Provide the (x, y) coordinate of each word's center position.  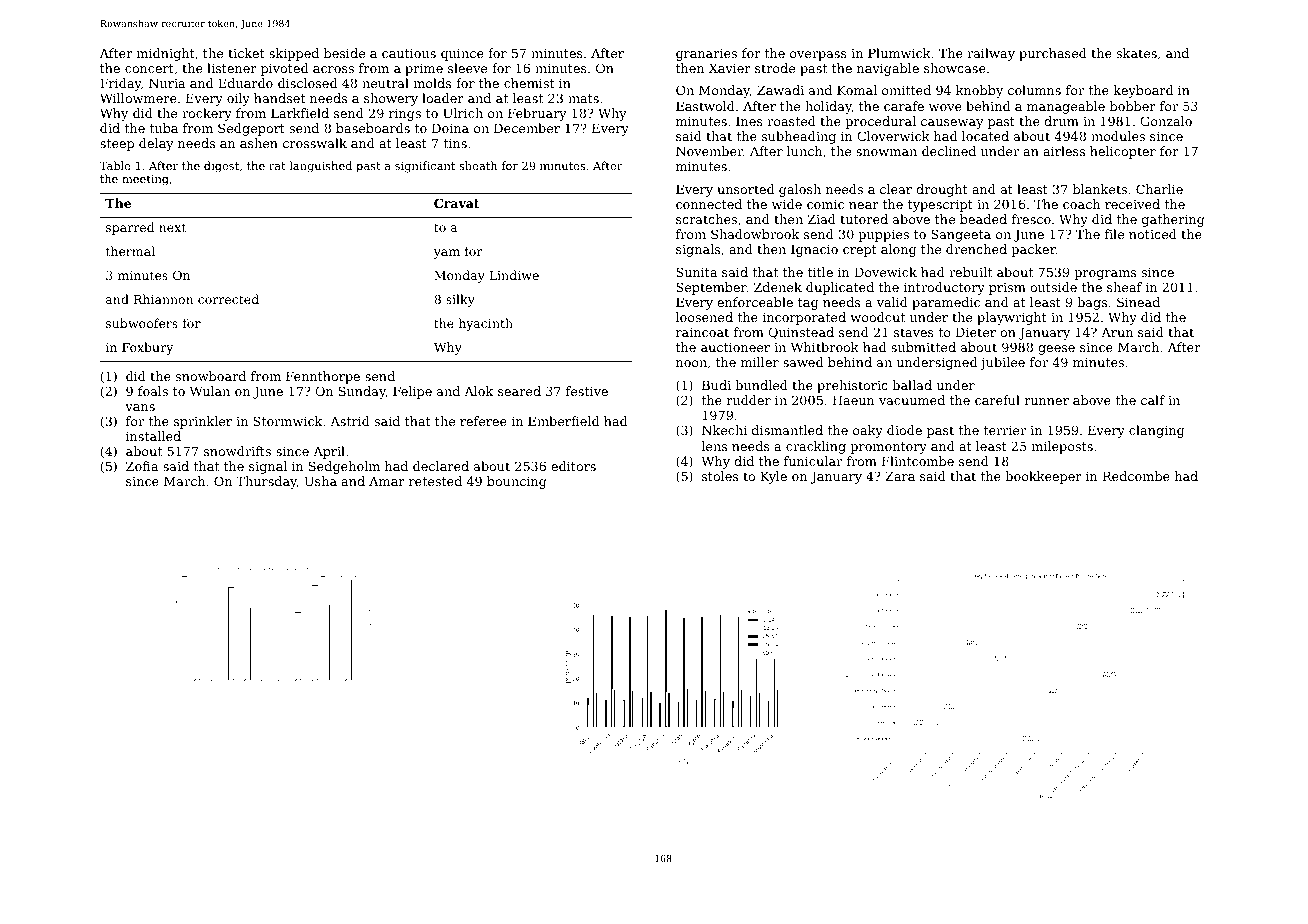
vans (140, 407)
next (172, 227)
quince (462, 54)
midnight (166, 54)
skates (1136, 53)
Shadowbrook (755, 234)
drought (942, 190)
